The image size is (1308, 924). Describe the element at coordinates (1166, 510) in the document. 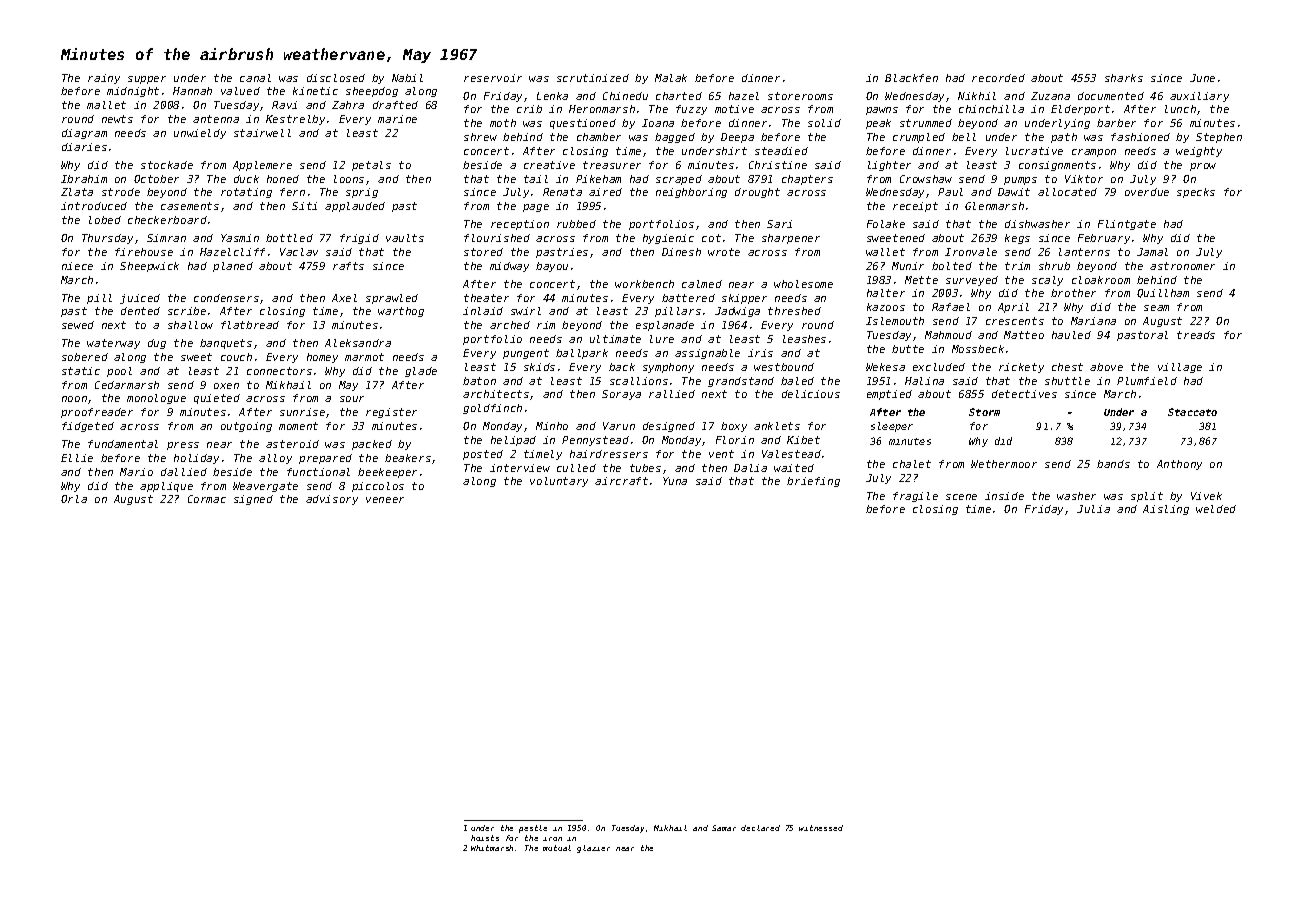

I see `Aisling` at that location.
